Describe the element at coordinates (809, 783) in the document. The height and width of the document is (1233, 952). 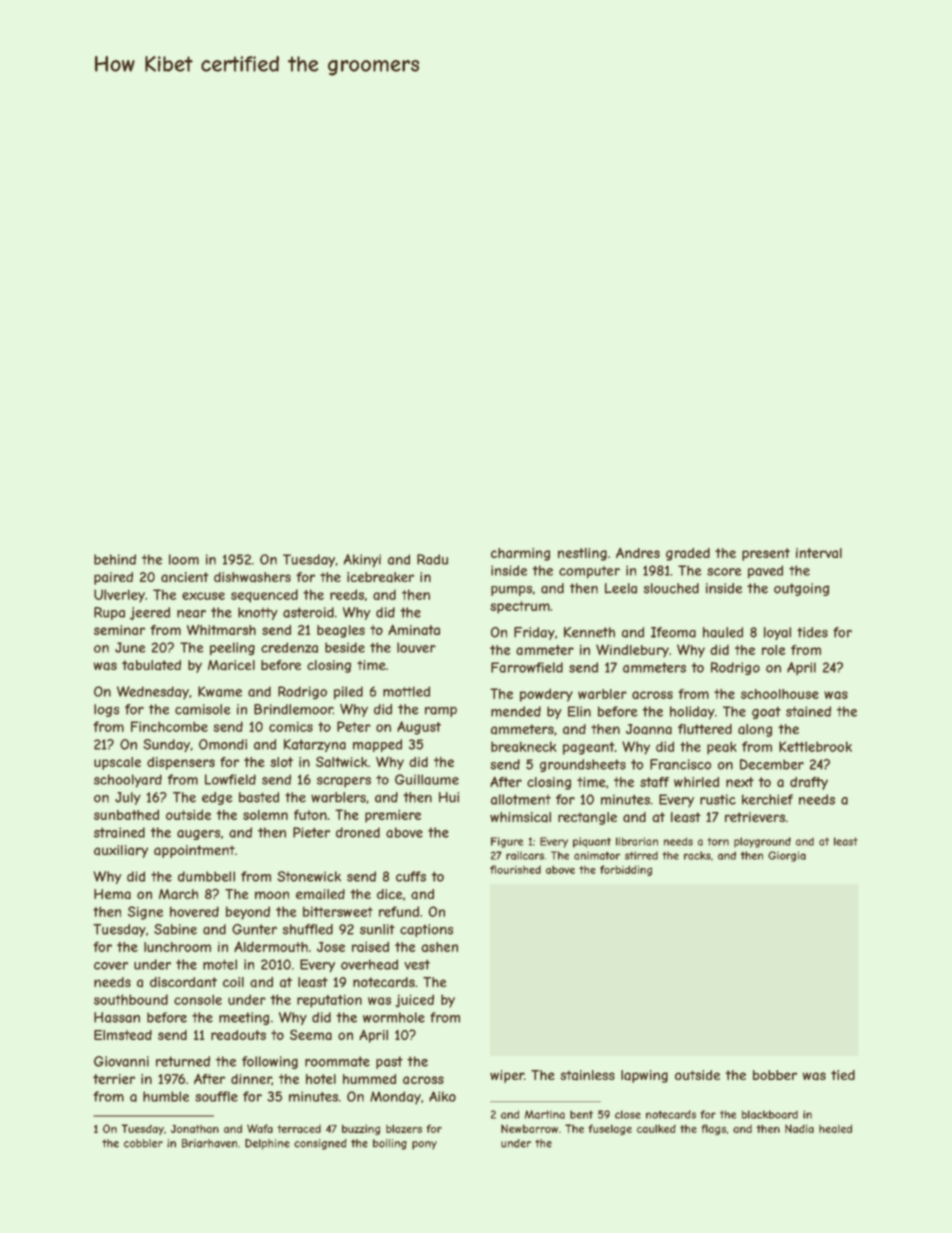
I see `drafty` at that location.
